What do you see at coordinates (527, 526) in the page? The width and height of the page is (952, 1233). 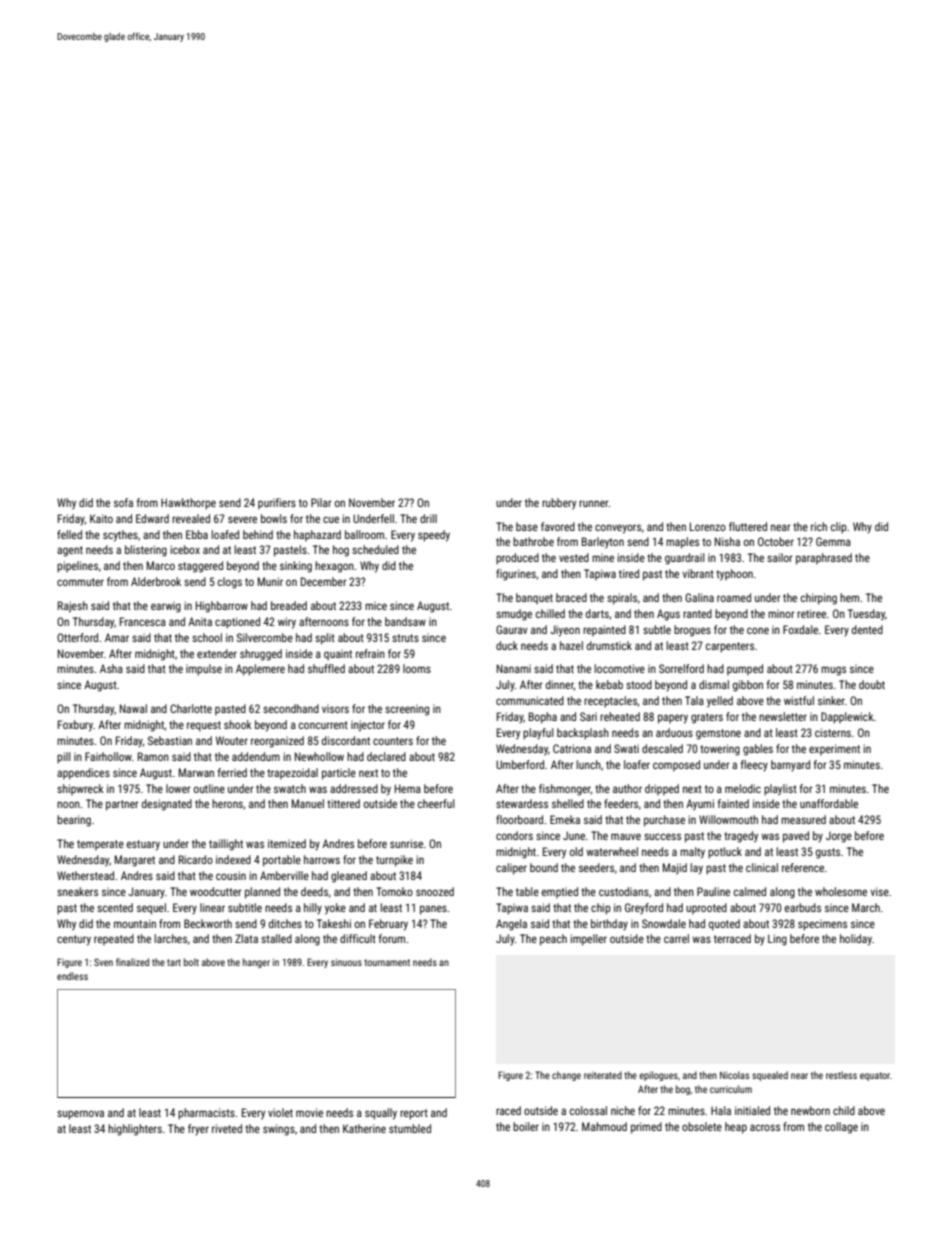 I see `base` at bounding box center [527, 526].
